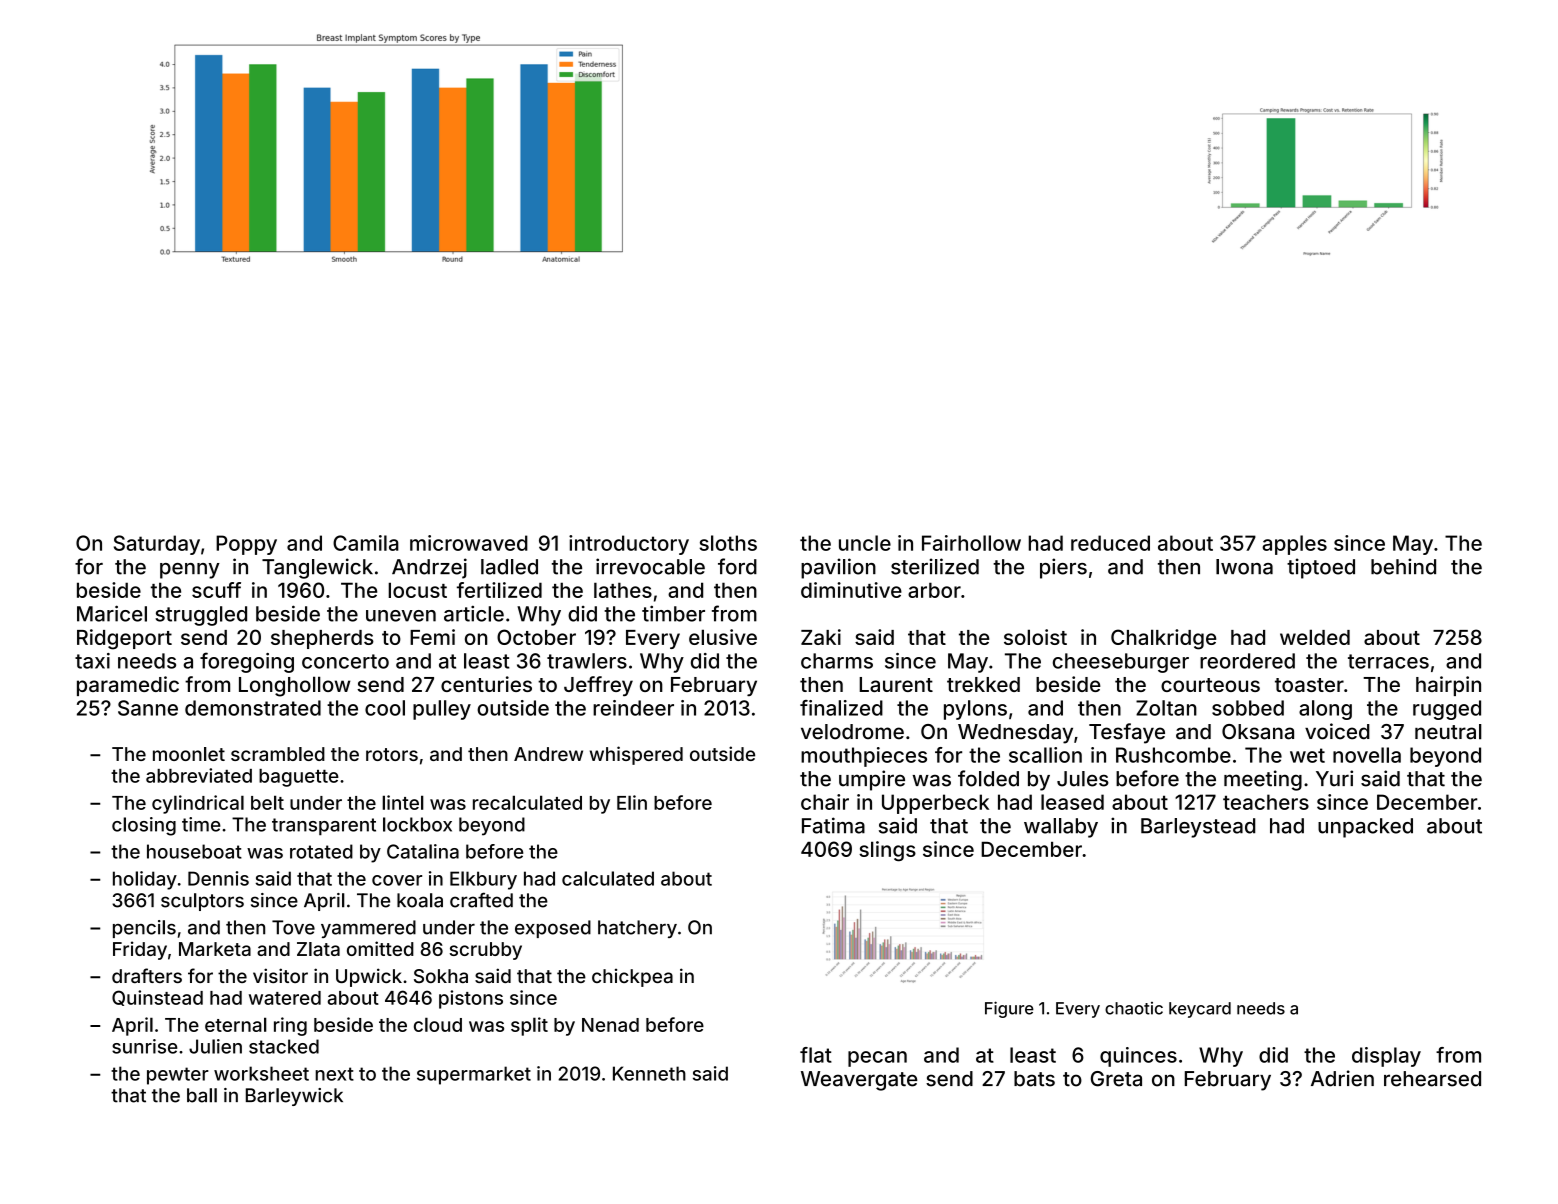  I want to click on scallion, so click(1045, 755).
